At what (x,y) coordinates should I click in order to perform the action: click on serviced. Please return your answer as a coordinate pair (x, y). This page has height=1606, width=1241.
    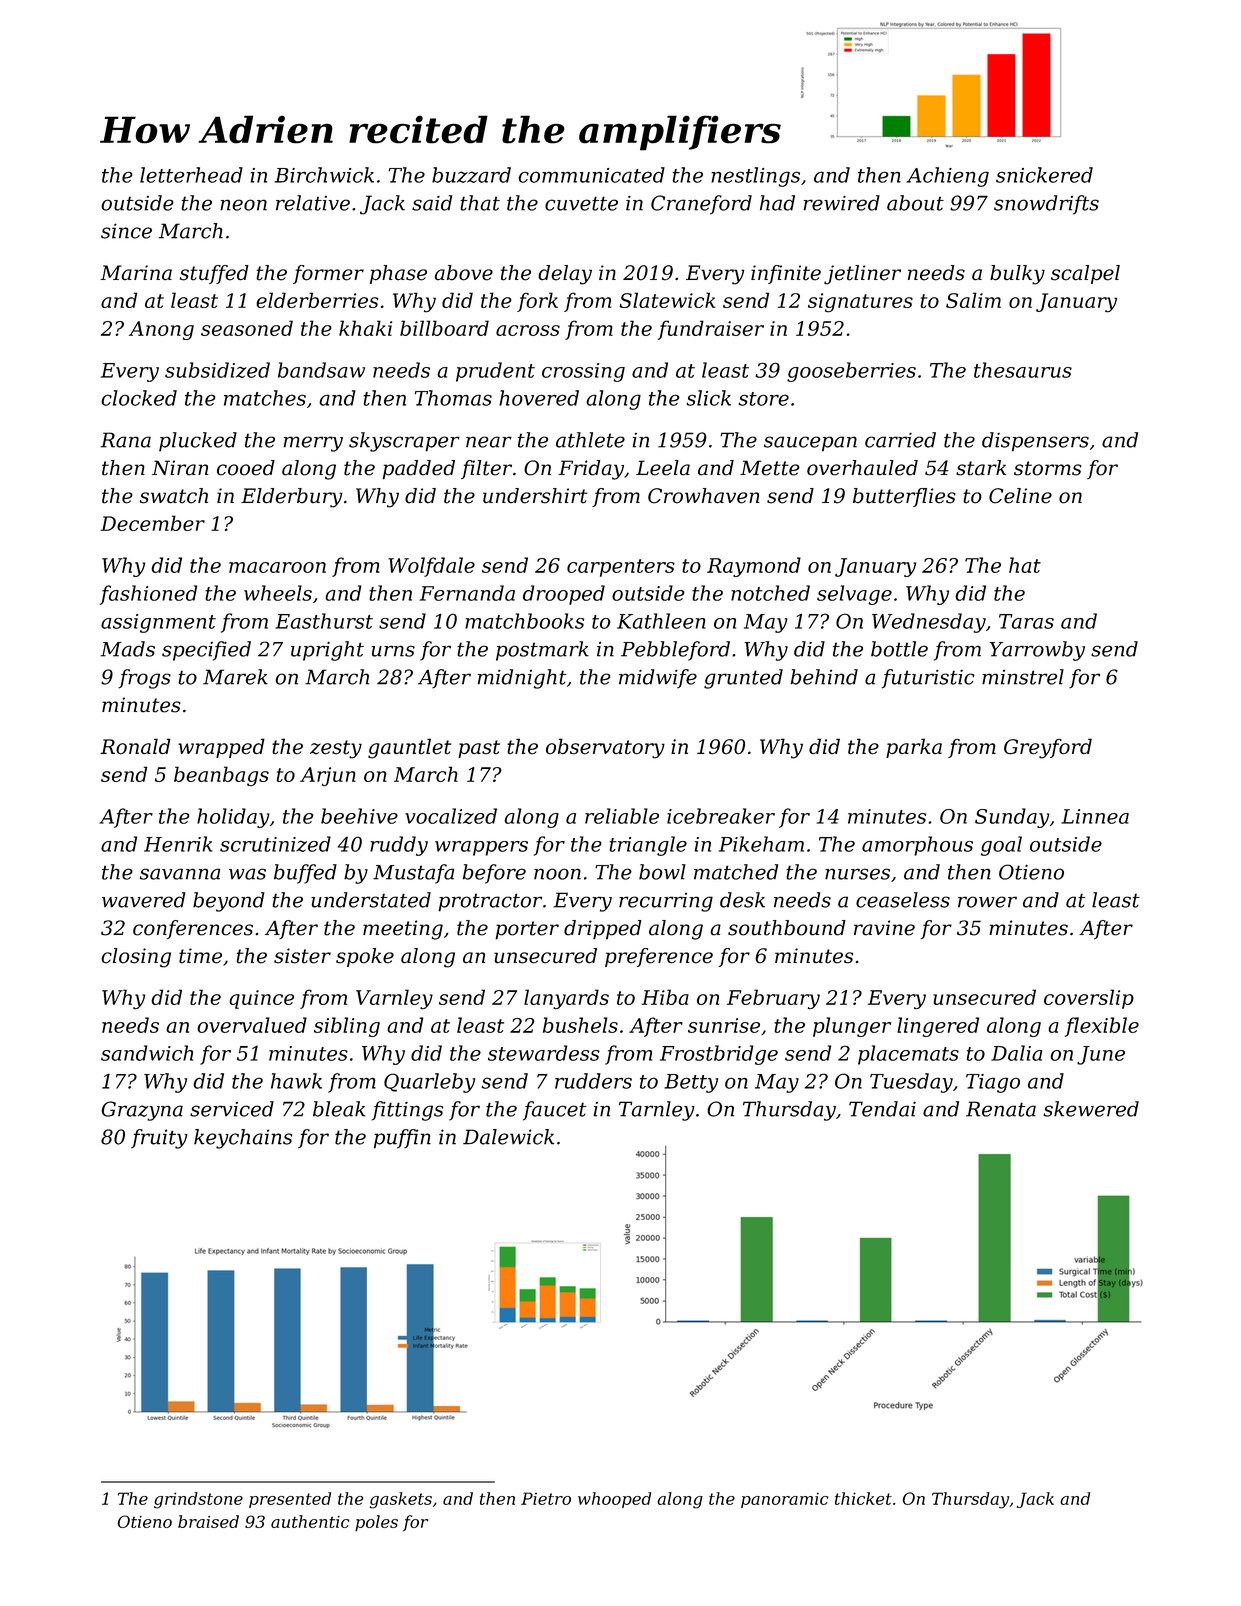
    Looking at the image, I should click on (232, 1109).
